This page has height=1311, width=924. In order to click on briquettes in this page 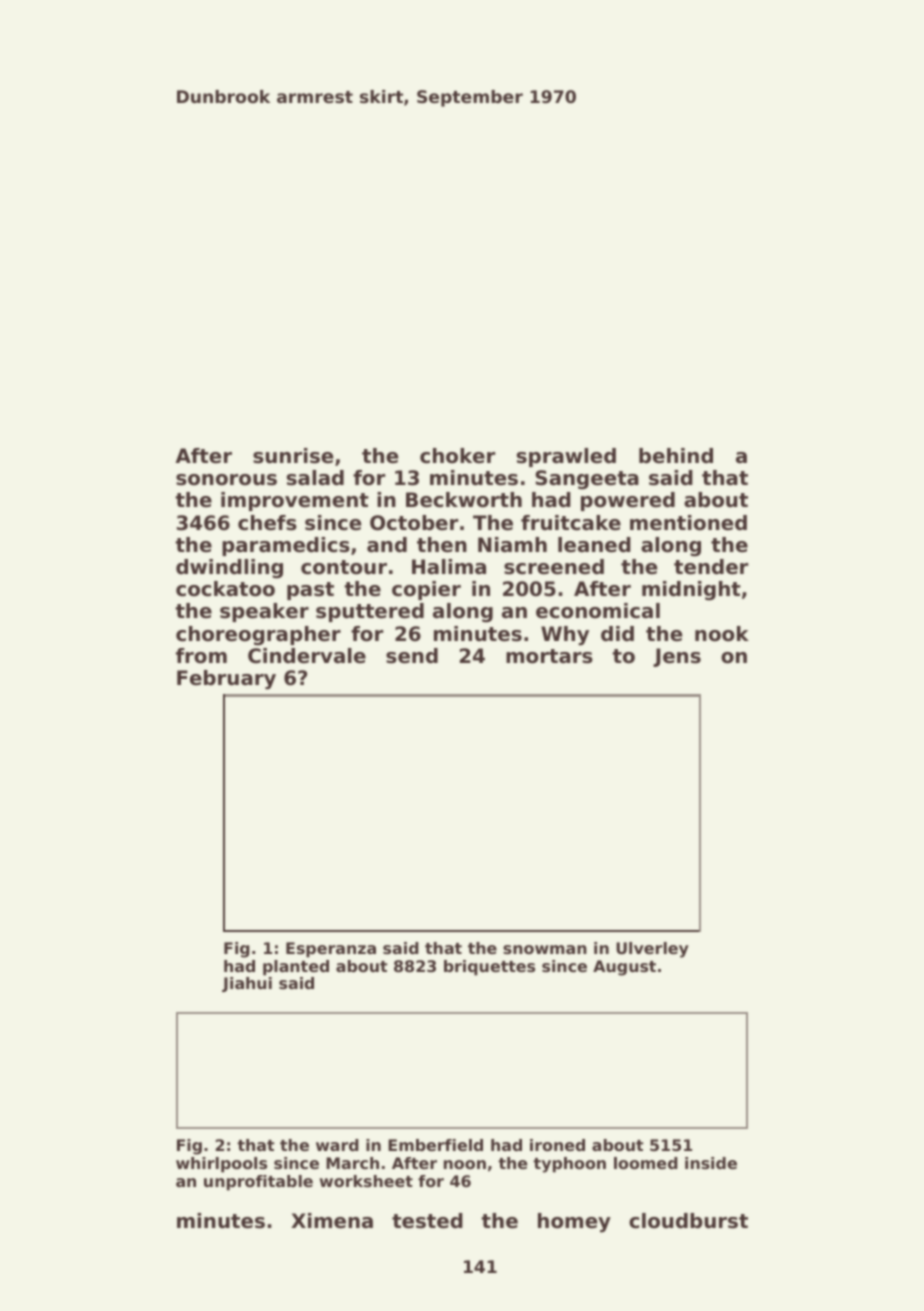, I will do `click(489, 968)`.
